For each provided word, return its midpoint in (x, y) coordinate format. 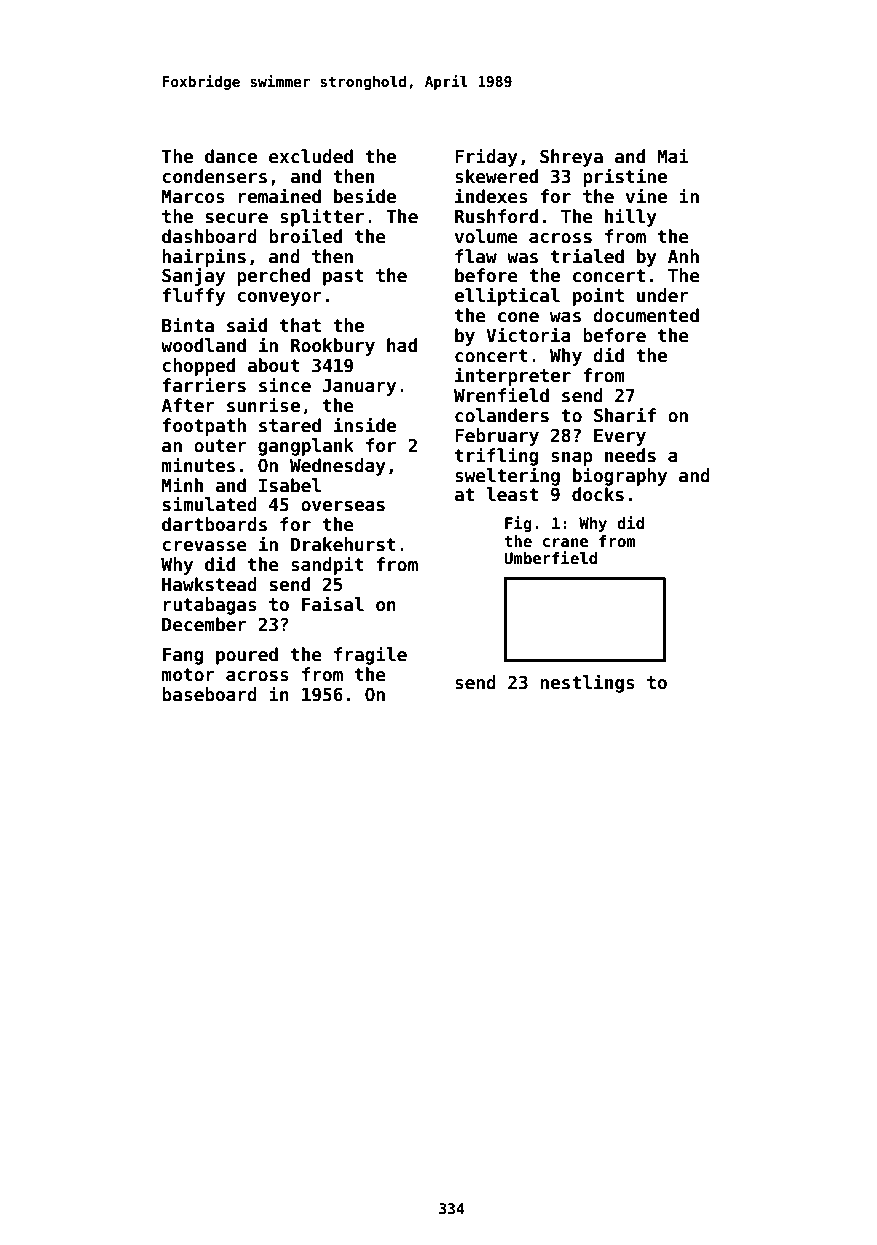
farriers (204, 385)
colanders (502, 415)
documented (646, 315)
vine (646, 196)
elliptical (507, 296)
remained (280, 196)
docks (598, 494)
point (598, 296)
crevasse (204, 546)
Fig (518, 524)
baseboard (209, 694)
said (247, 325)
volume (486, 236)
